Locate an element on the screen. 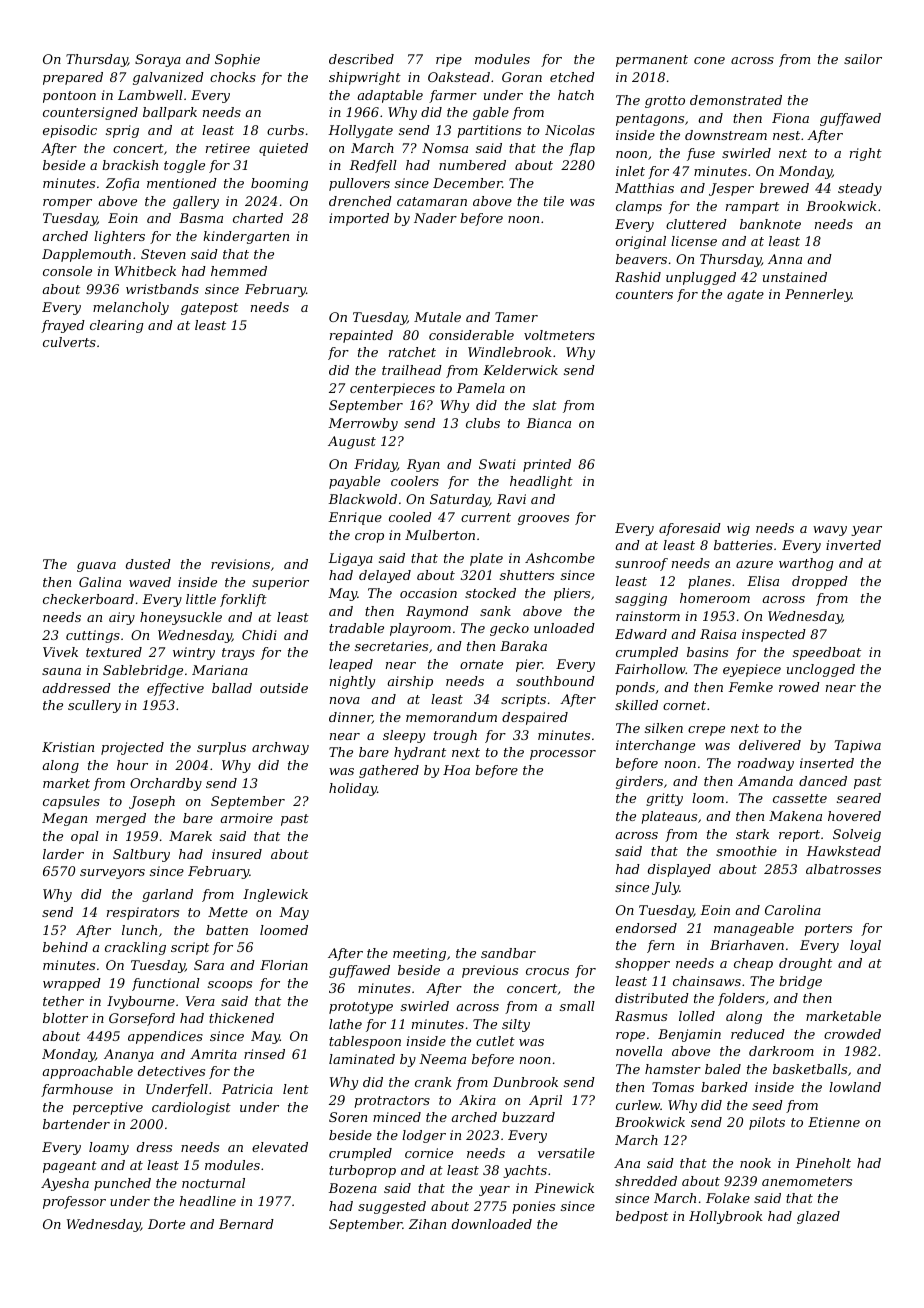 This screenshot has height=1308, width=924. Dorte is located at coordinates (166, 1224).
